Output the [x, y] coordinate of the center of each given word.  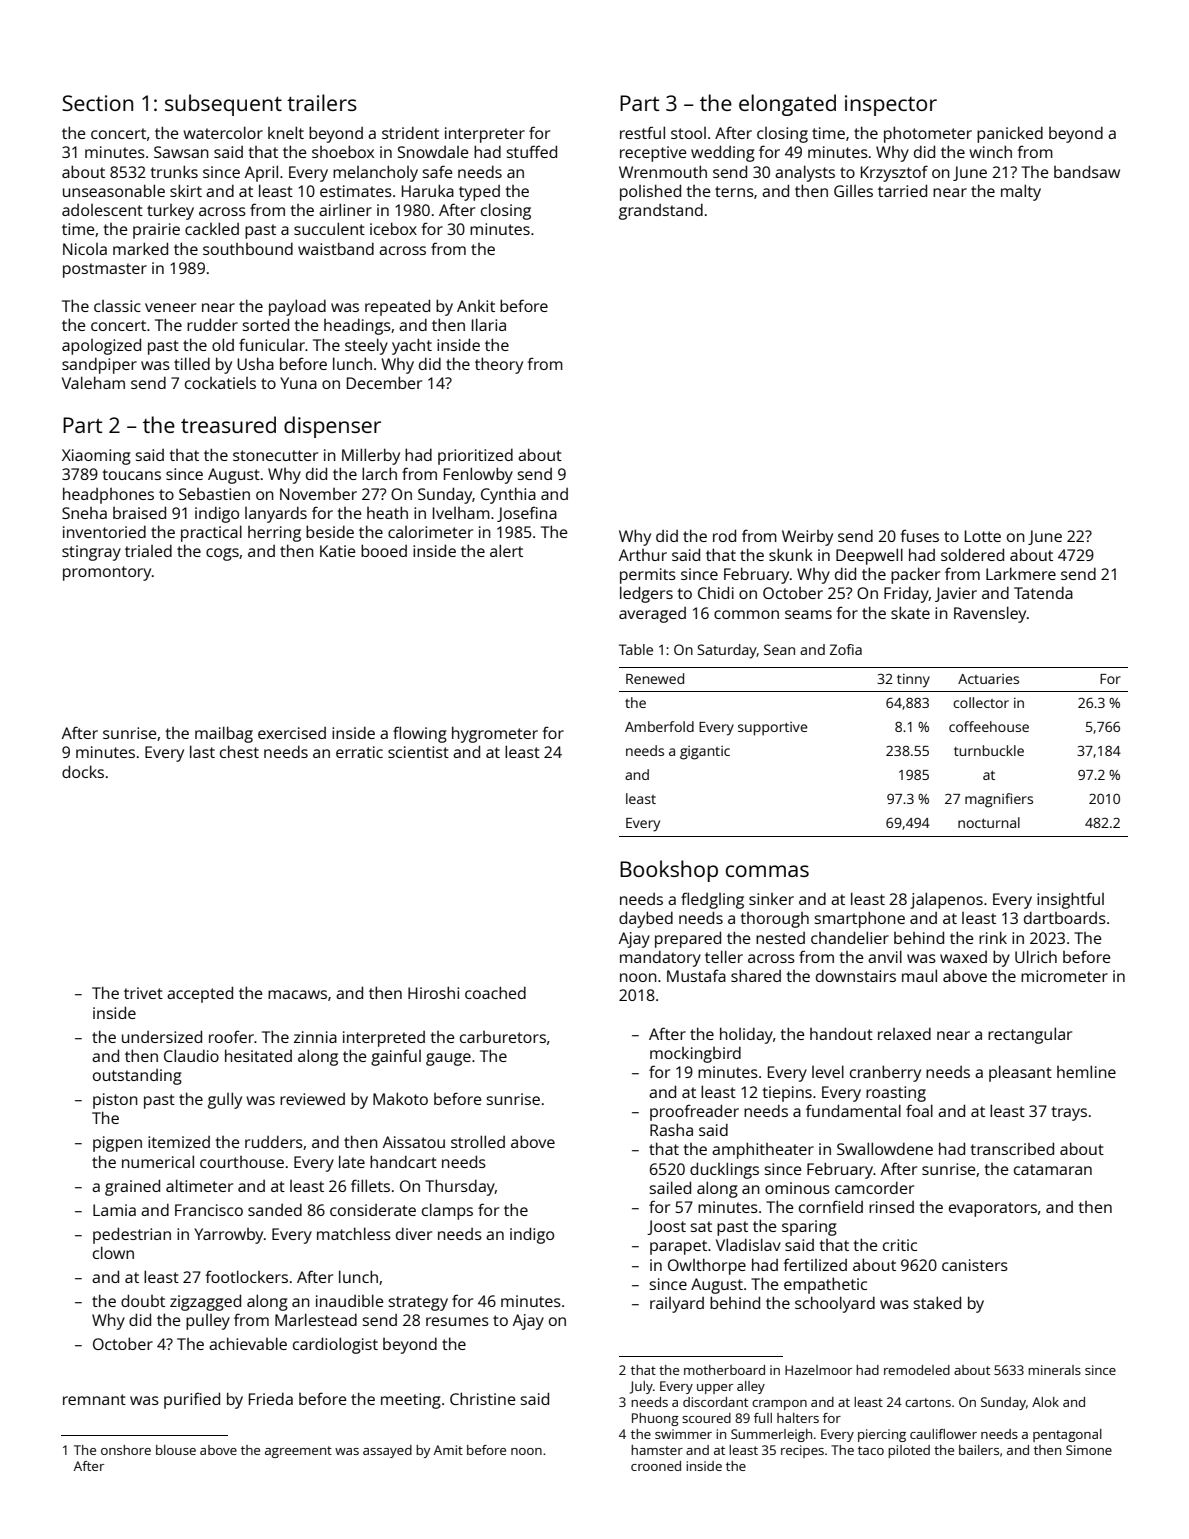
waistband [336, 248]
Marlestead [316, 1319]
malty [1021, 192]
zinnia [315, 1037]
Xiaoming [96, 457]
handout [841, 1033]
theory [499, 365]
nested [780, 938]
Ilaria [489, 324]
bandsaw [1087, 171]
